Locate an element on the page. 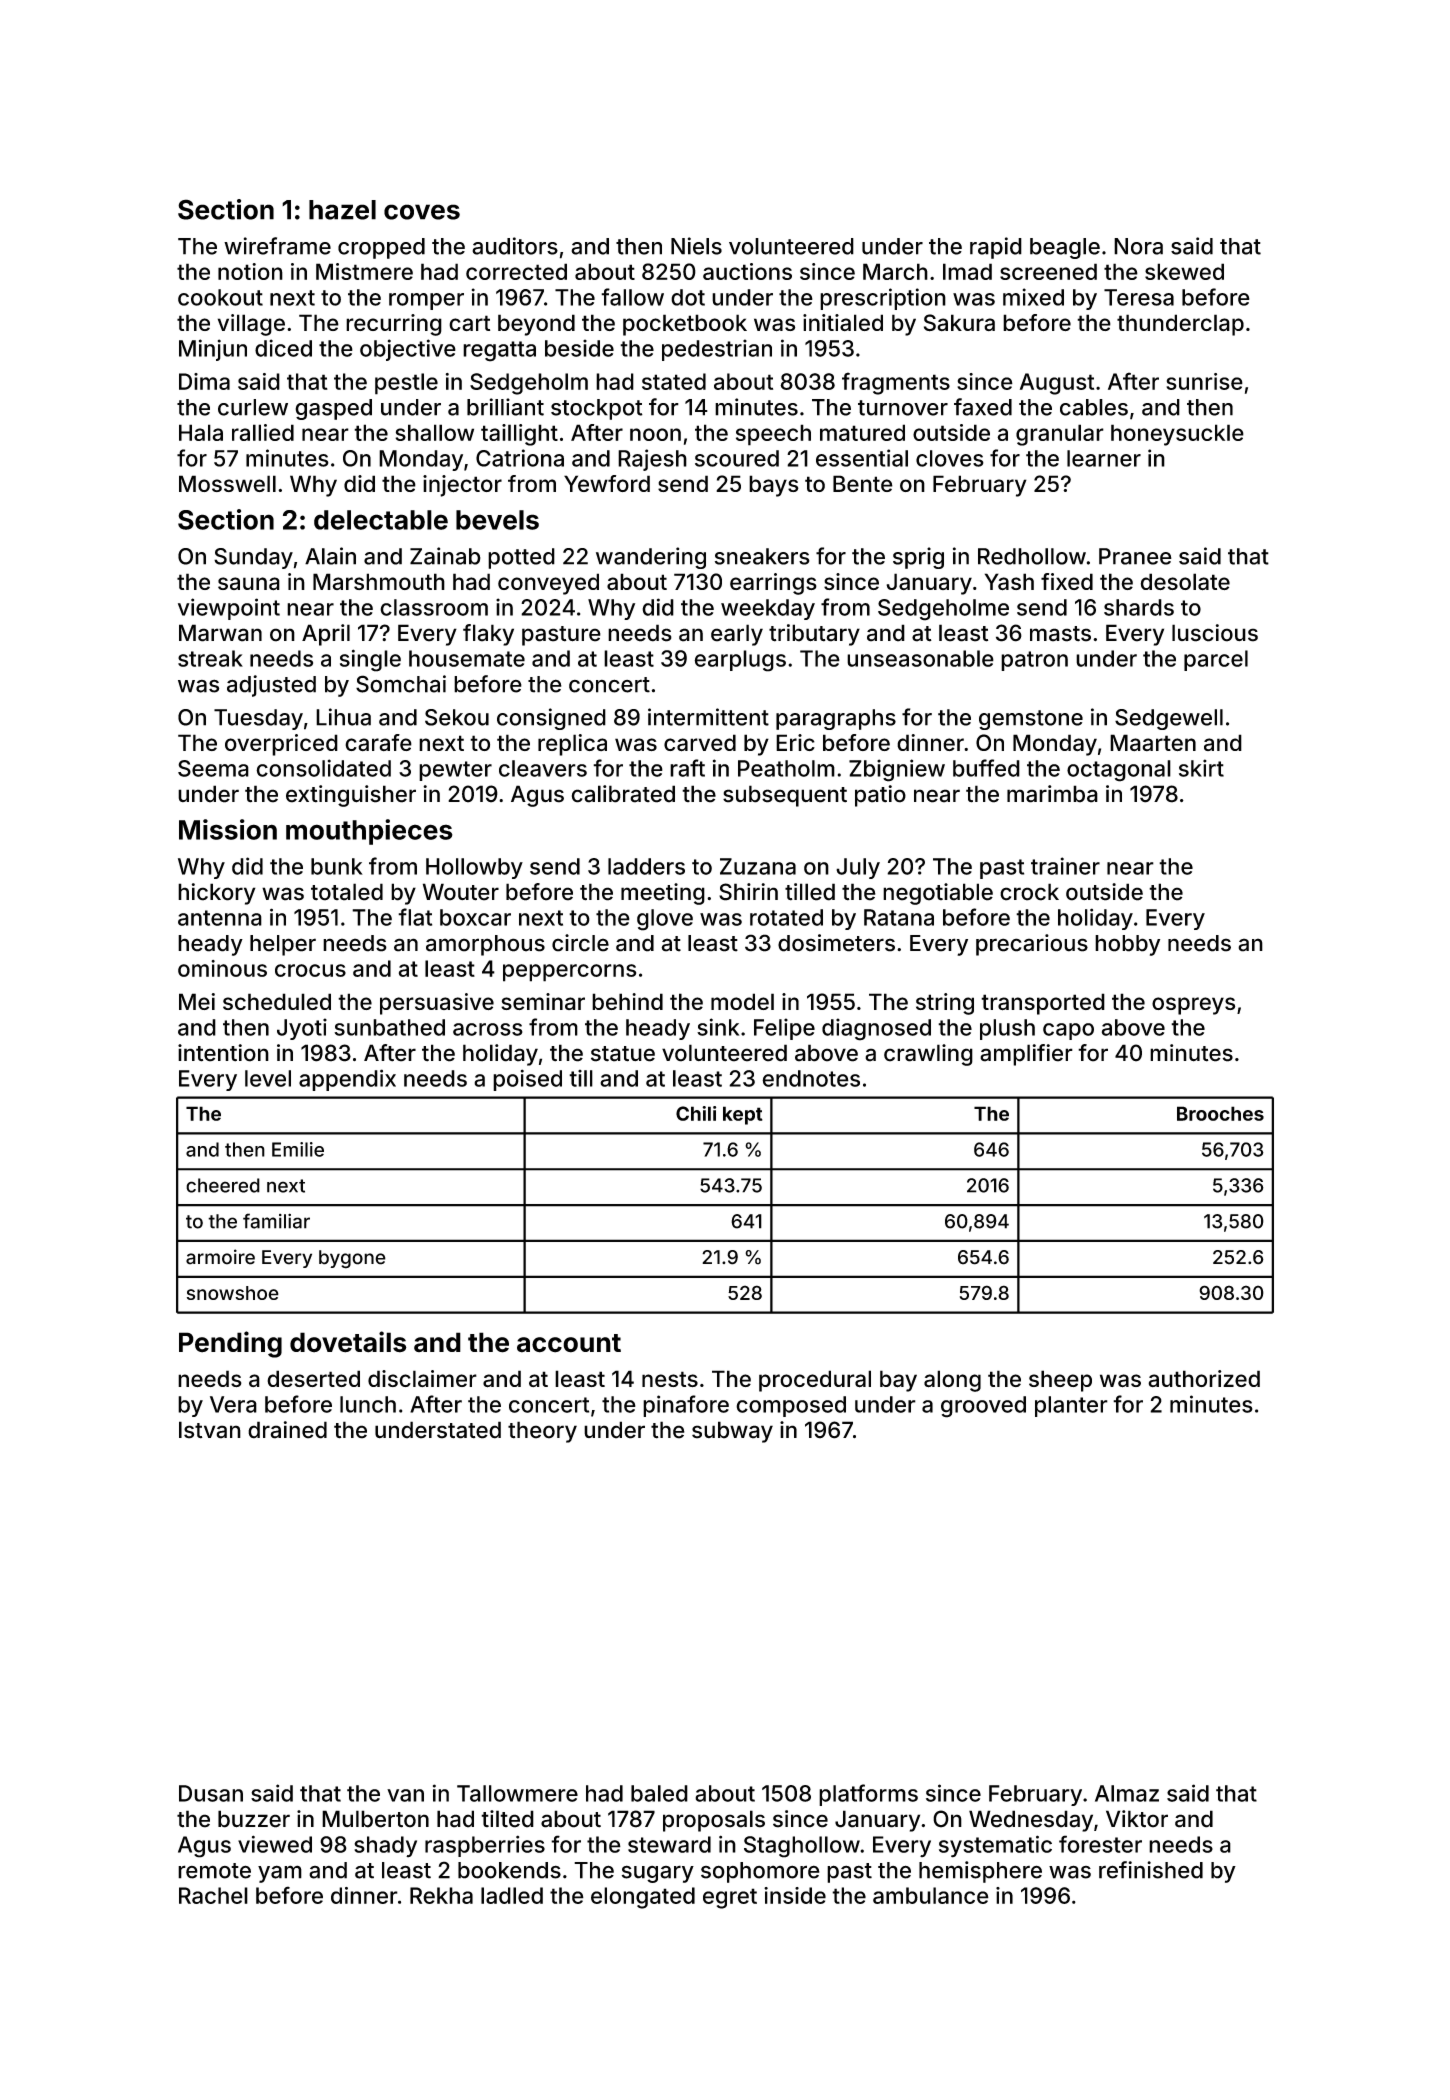 The height and width of the document is (2100, 1450). composed is located at coordinates (791, 1406).
